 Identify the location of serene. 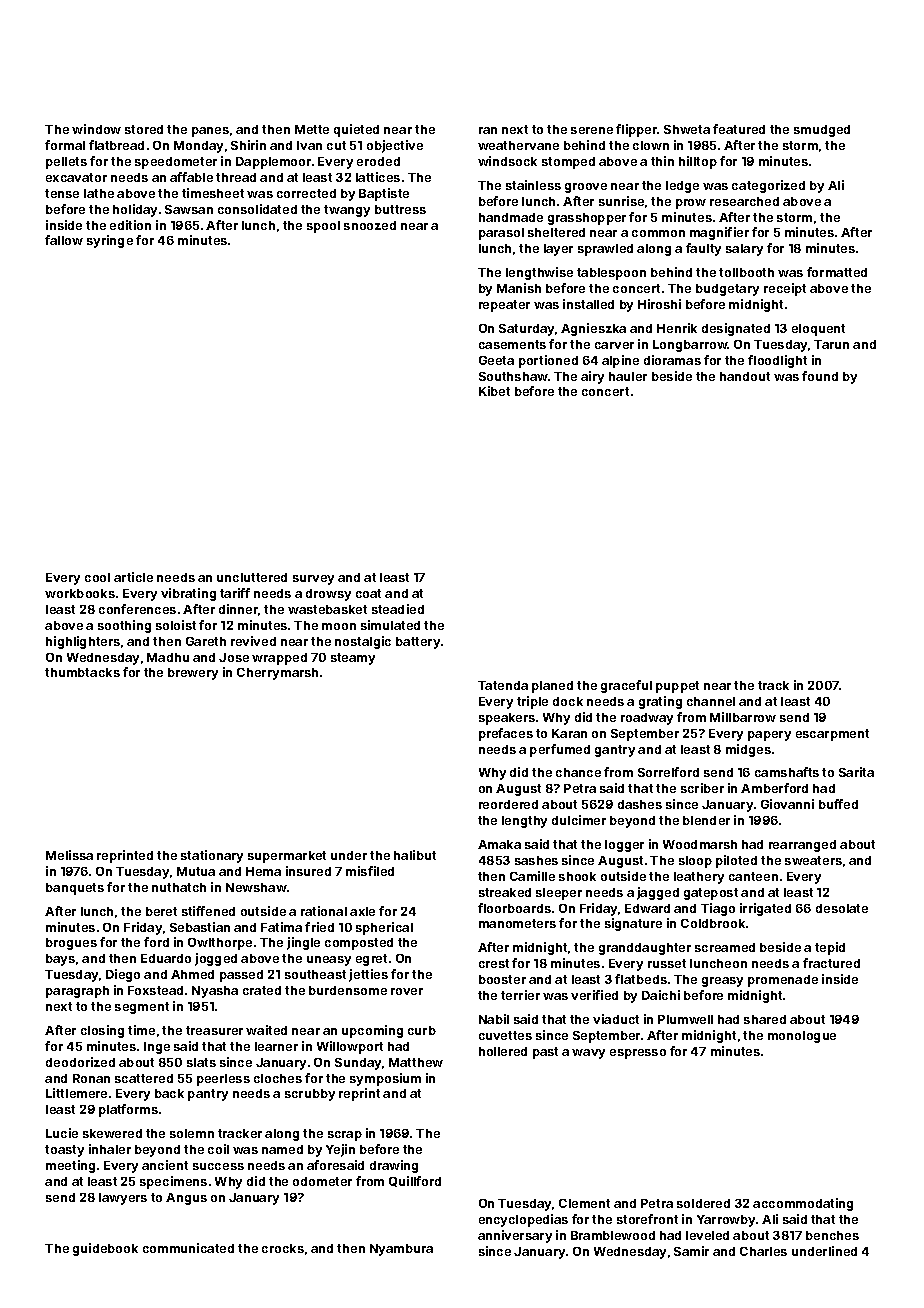
(592, 130).
